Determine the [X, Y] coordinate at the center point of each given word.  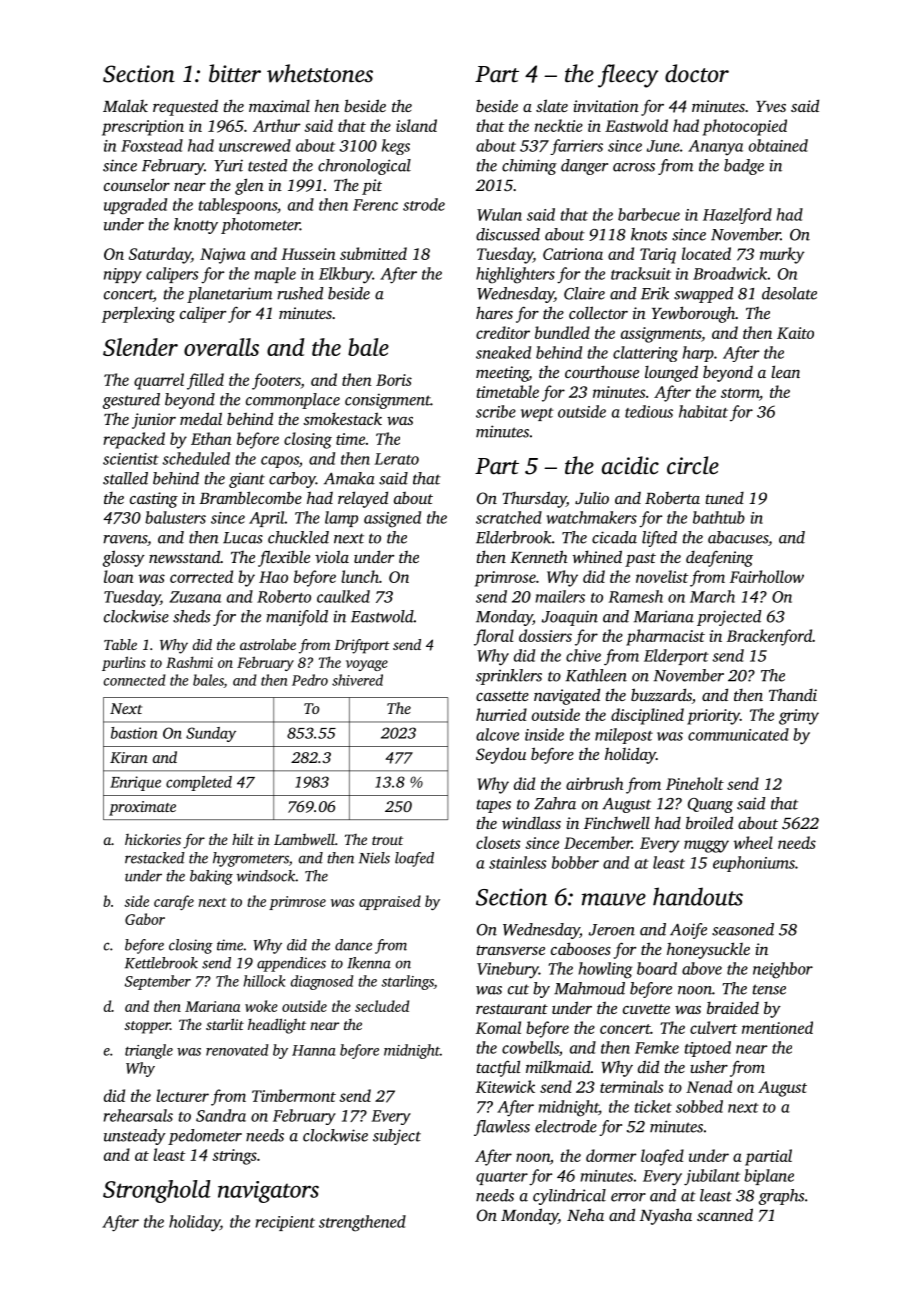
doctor [697, 73]
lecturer [182, 1095]
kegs [396, 147]
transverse [511, 950]
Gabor [145, 919]
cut [518, 989]
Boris [394, 380]
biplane [769, 1177]
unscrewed [255, 145]
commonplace [293, 401]
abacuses [738, 537]
